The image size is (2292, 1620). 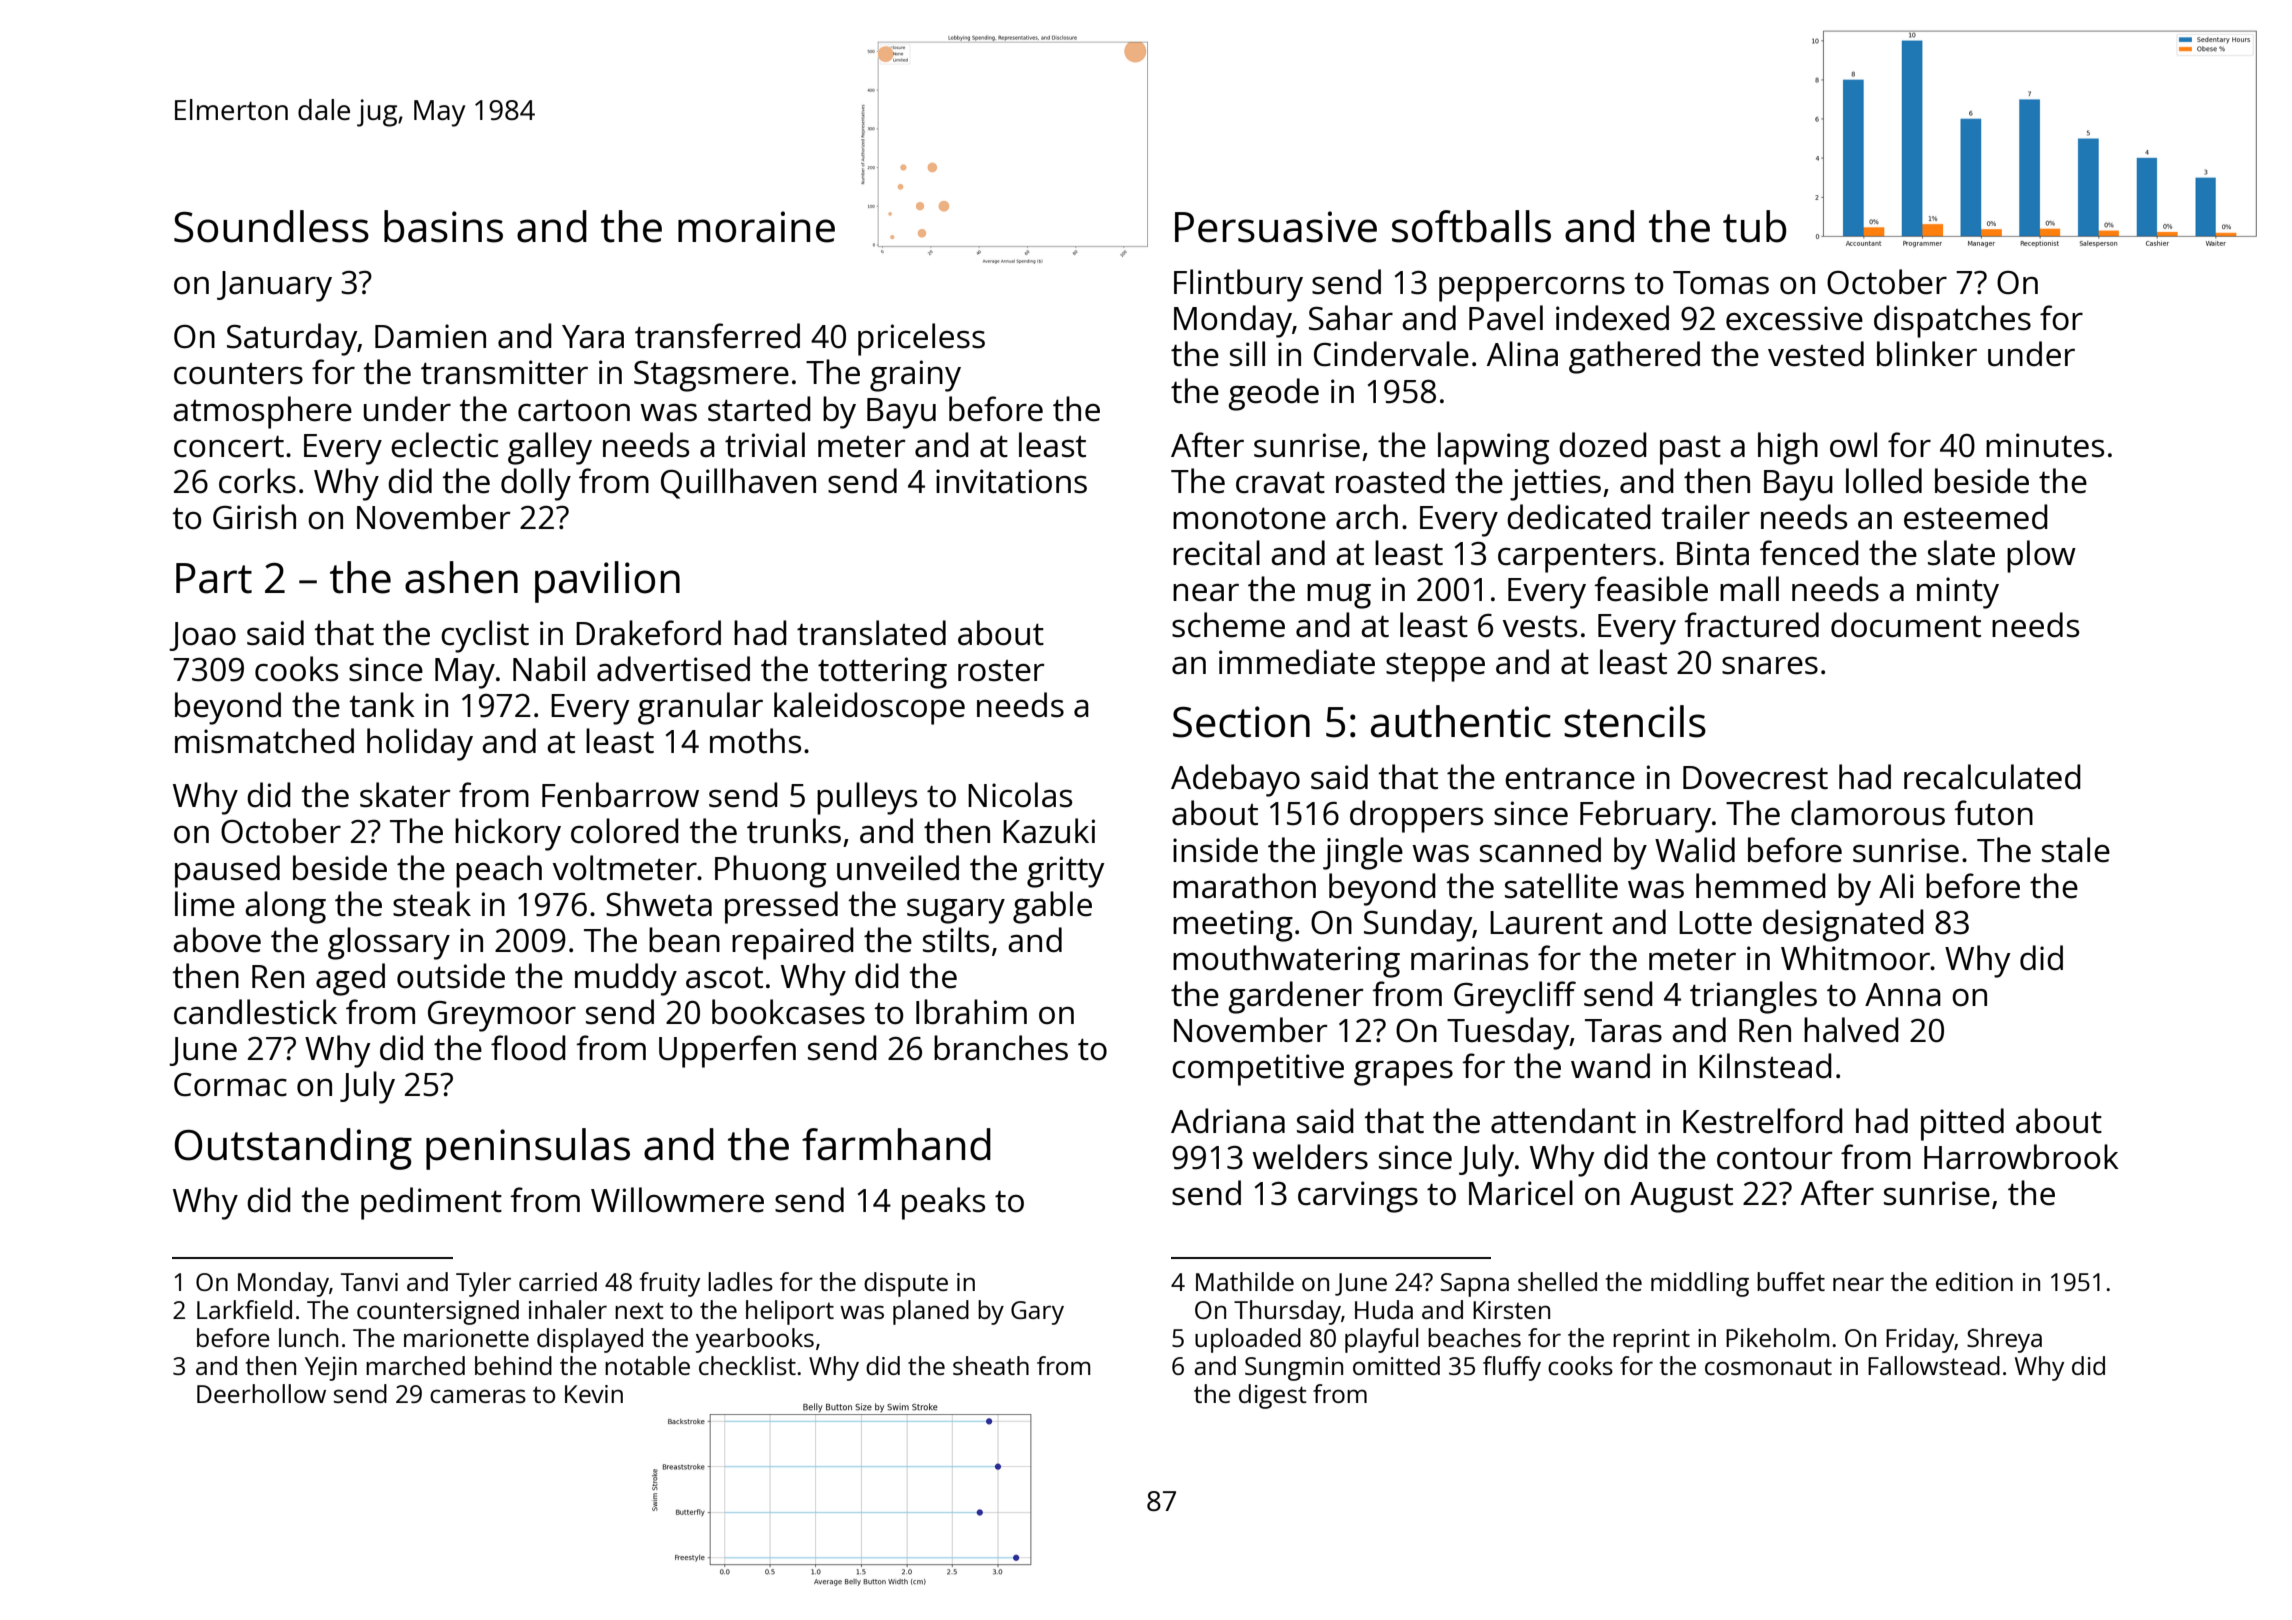 What do you see at coordinates (1241, 722) in the document?
I see `Section` at bounding box center [1241, 722].
